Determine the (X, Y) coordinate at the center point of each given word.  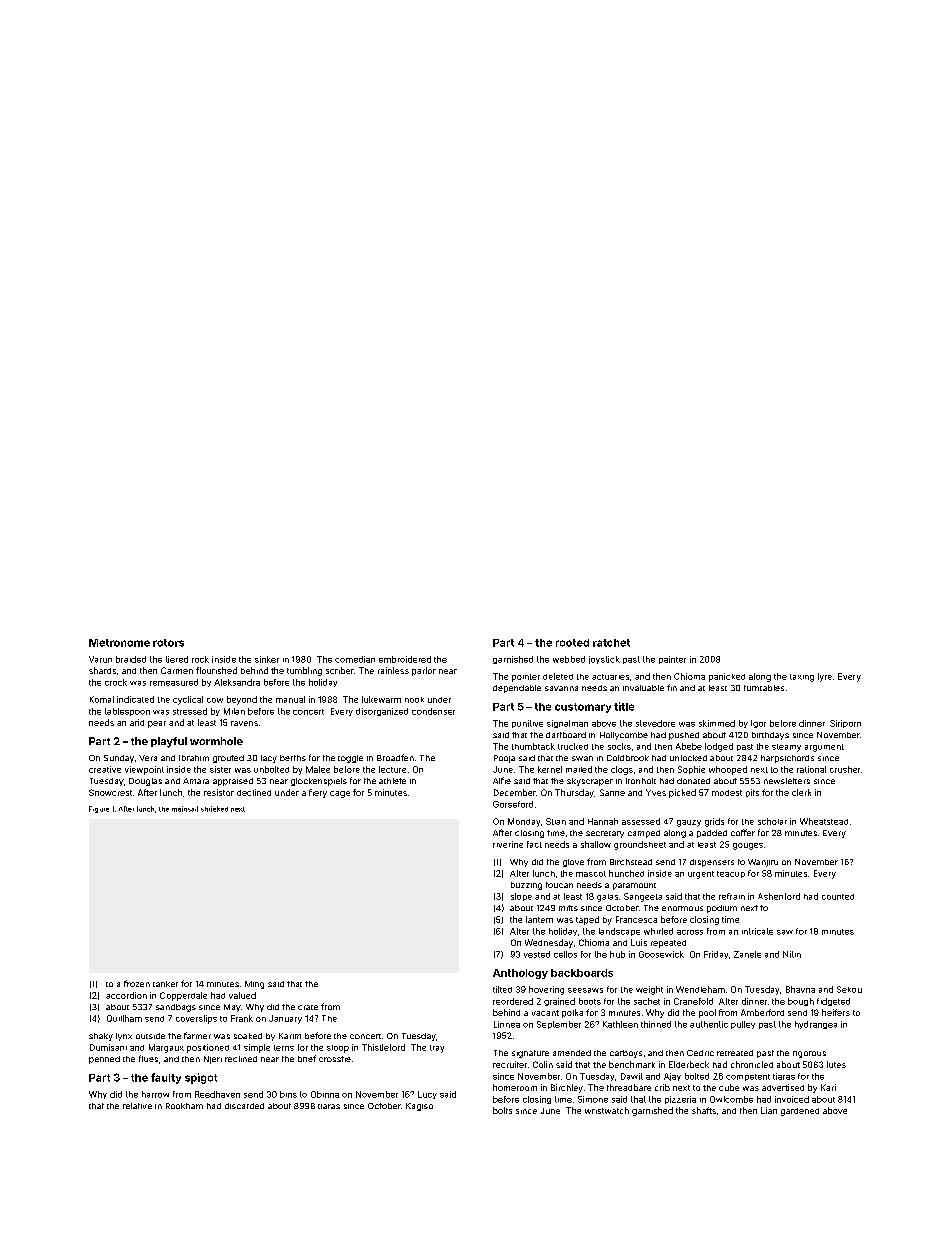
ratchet (611, 643)
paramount (634, 886)
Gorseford (513, 804)
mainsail (185, 809)
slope (521, 897)
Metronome (119, 643)
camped (644, 834)
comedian (355, 659)
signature (530, 1054)
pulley (743, 1025)
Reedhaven (217, 1094)
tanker (165, 984)
